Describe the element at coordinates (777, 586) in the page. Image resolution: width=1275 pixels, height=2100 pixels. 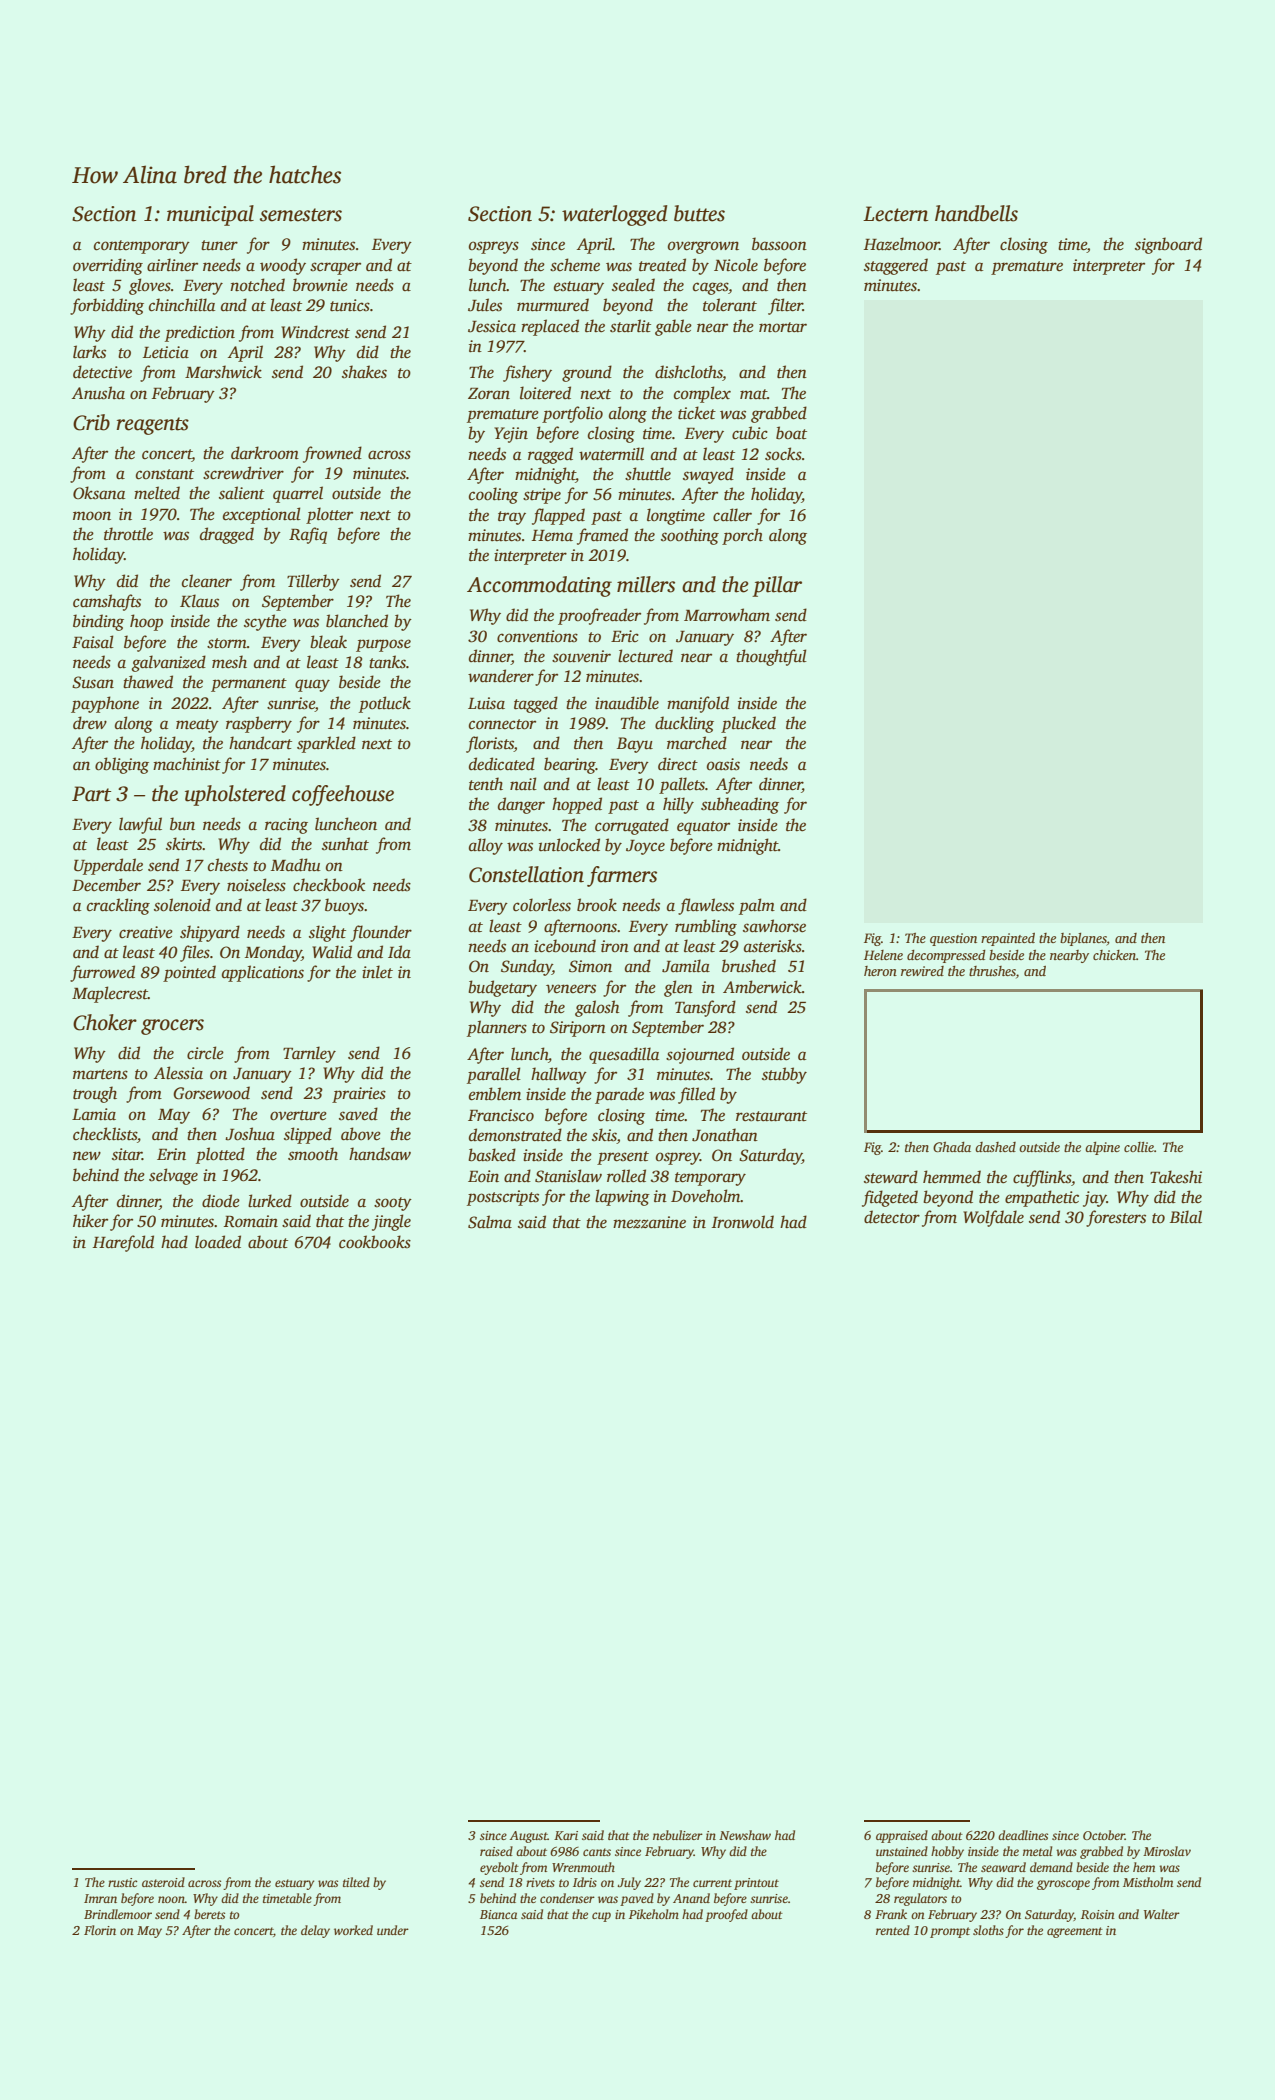
I see `pillar` at that location.
